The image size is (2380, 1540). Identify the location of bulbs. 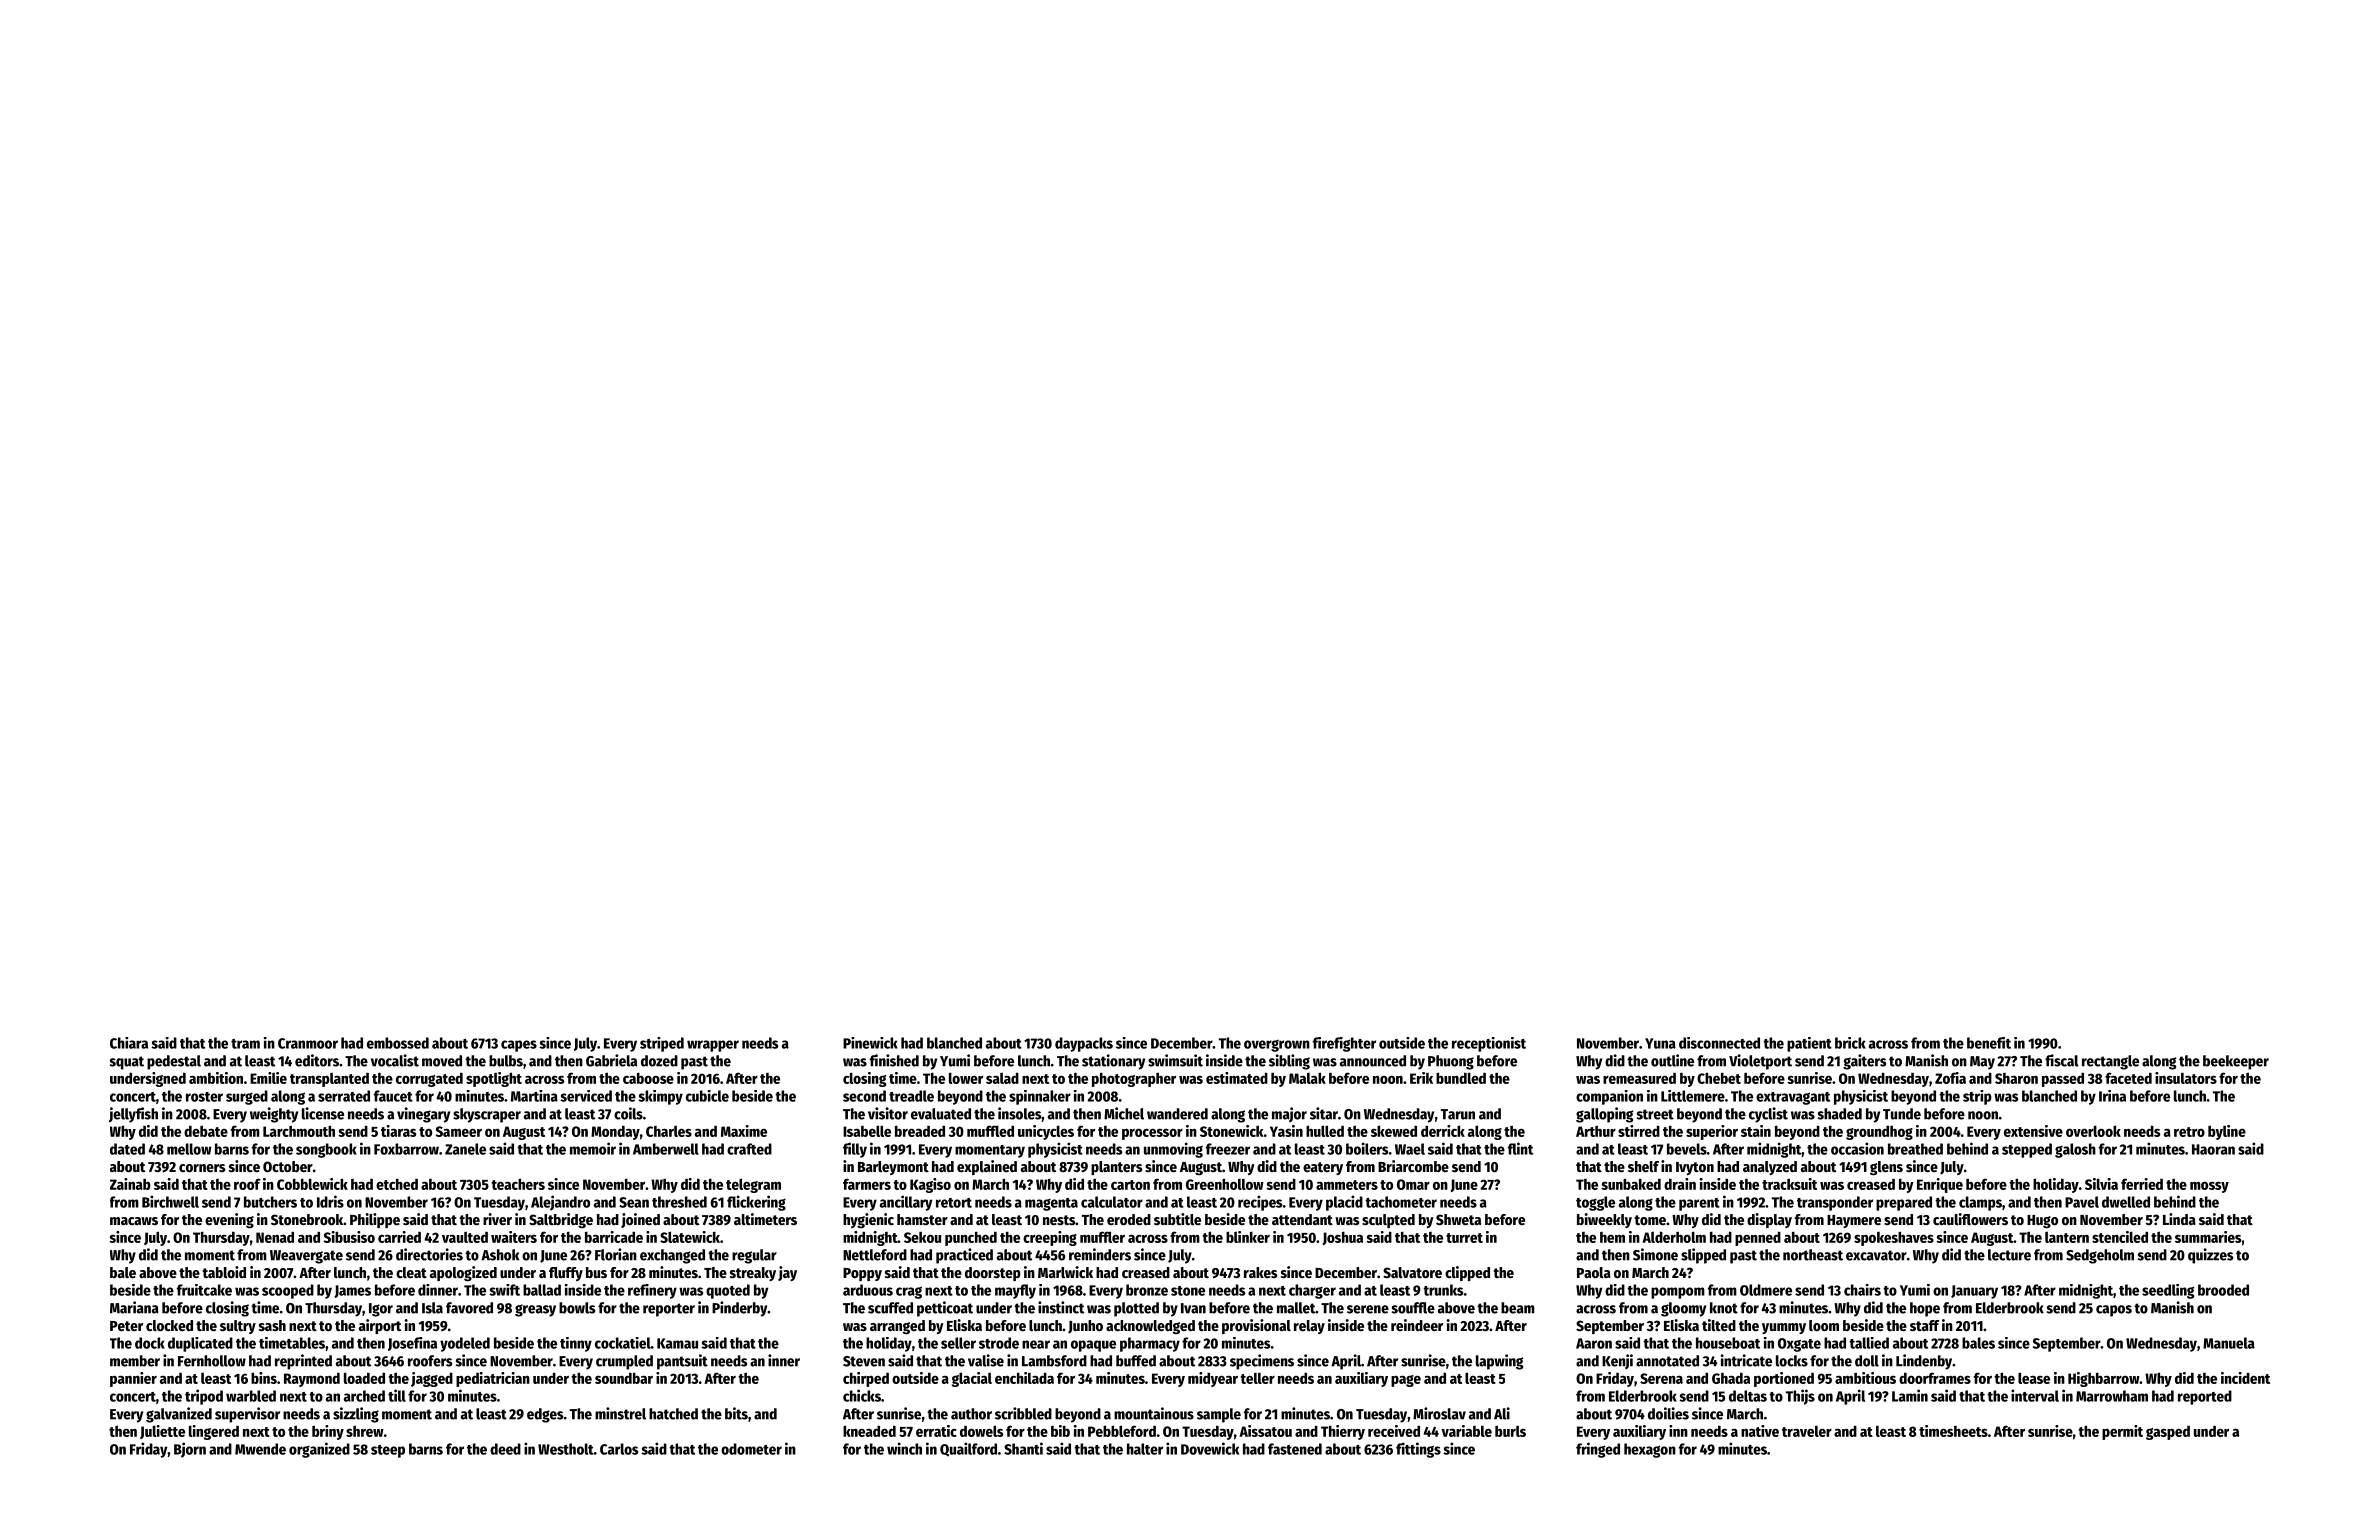
(506, 1061).
